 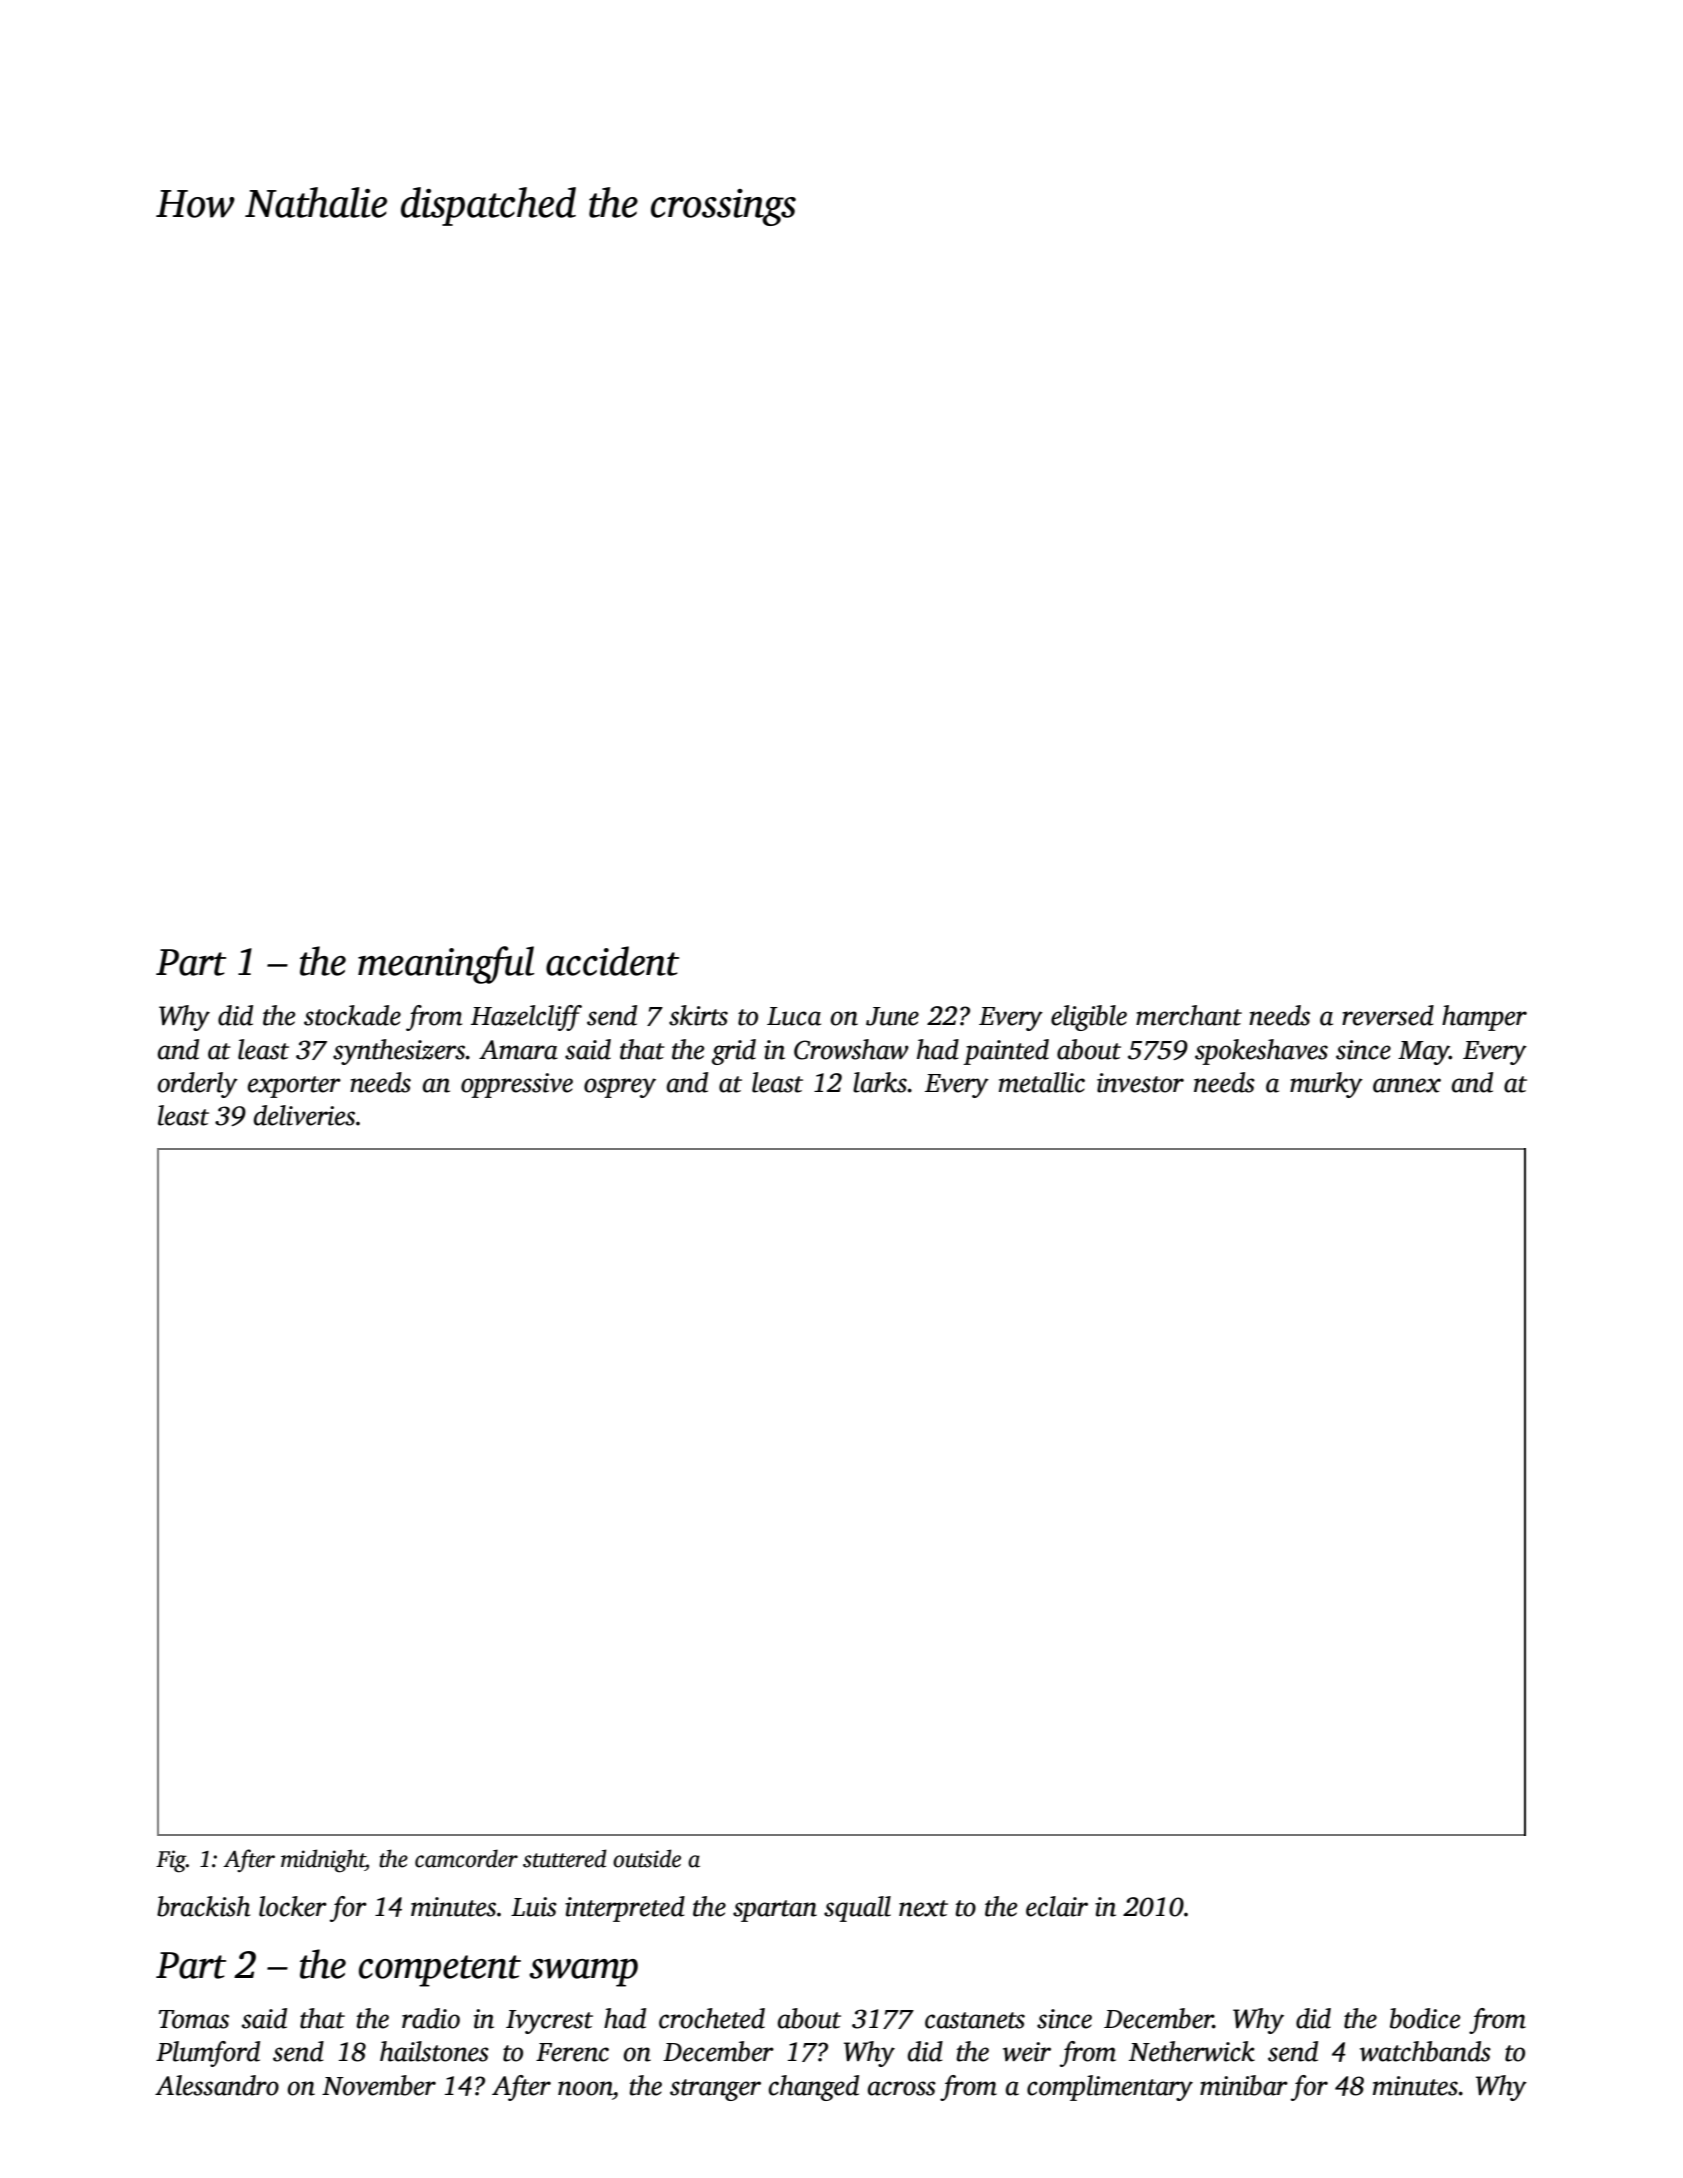 What do you see at coordinates (304, 1115) in the document?
I see `deliveries` at bounding box center [304, 1115].
